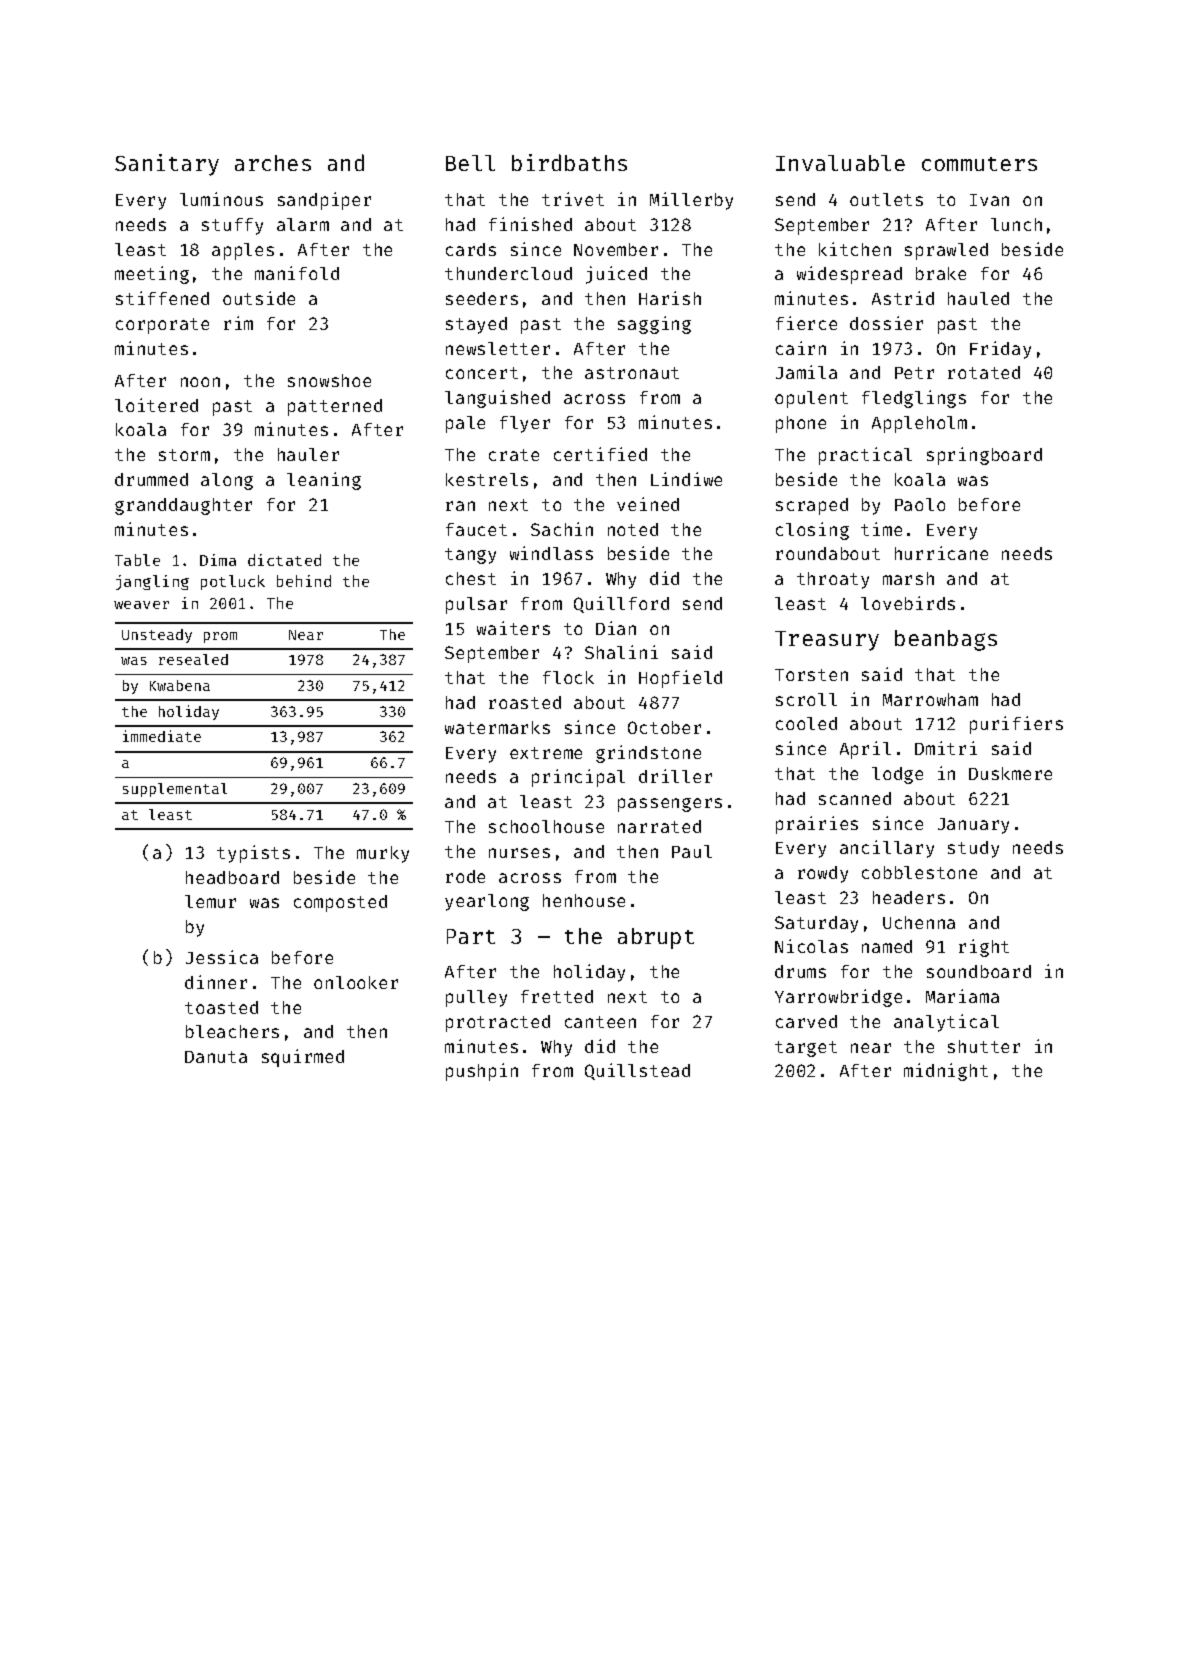  Describe the element at coordinates (1016, 224) in the document. I see `lunch` at that location.
